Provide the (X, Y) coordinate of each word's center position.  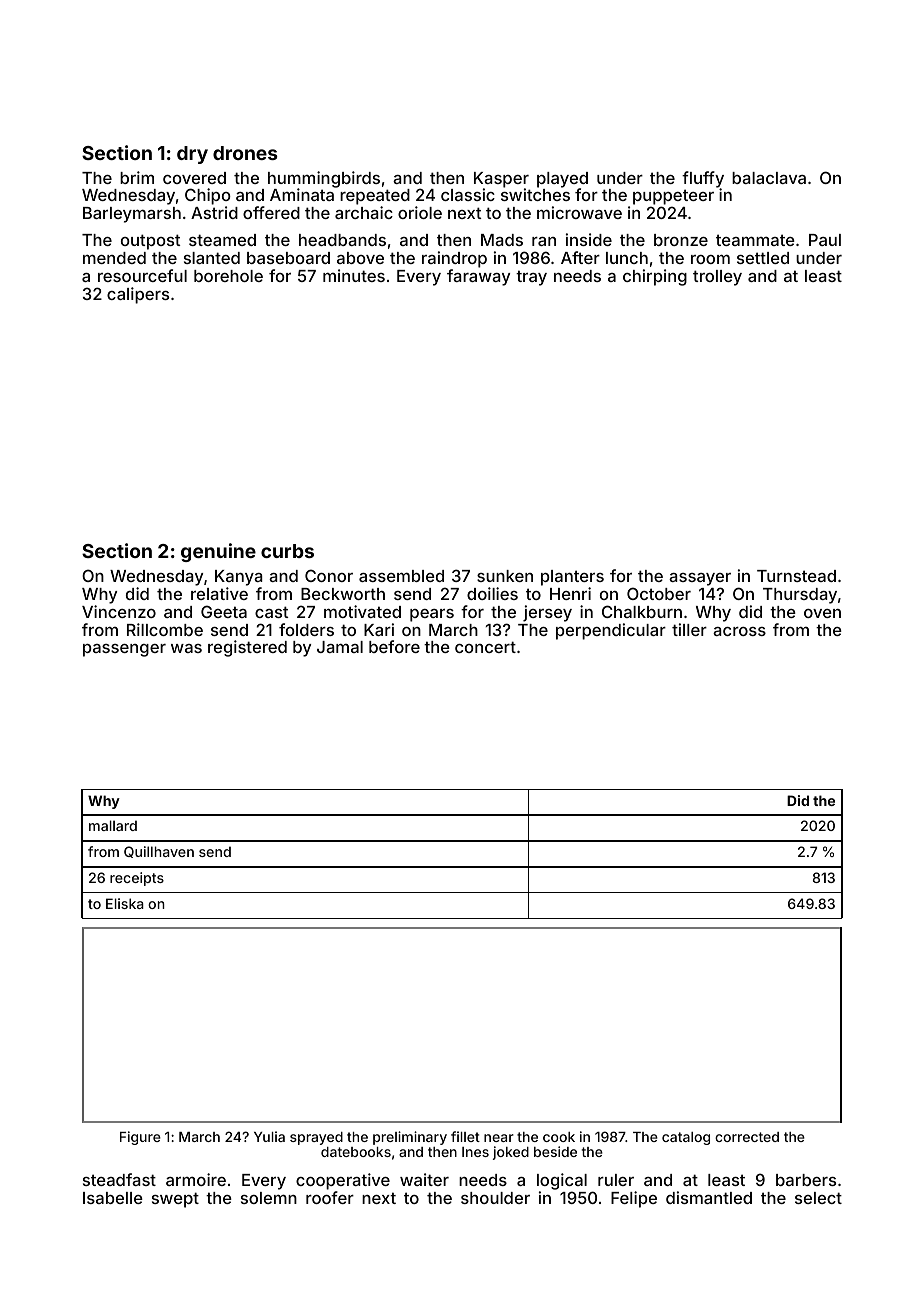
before (394, 646)
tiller (689, 629)
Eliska (125, 903)
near (499, 1138)
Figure (140, 1138)
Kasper (501, 180)
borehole (228, 276)
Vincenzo (119, 611)
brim (137, 177)
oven (822, 613)
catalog (686, 1138)
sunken (505, 576)
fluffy (703, 179)
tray (531, 278)
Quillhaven (159, 852)
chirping (655, 277)
